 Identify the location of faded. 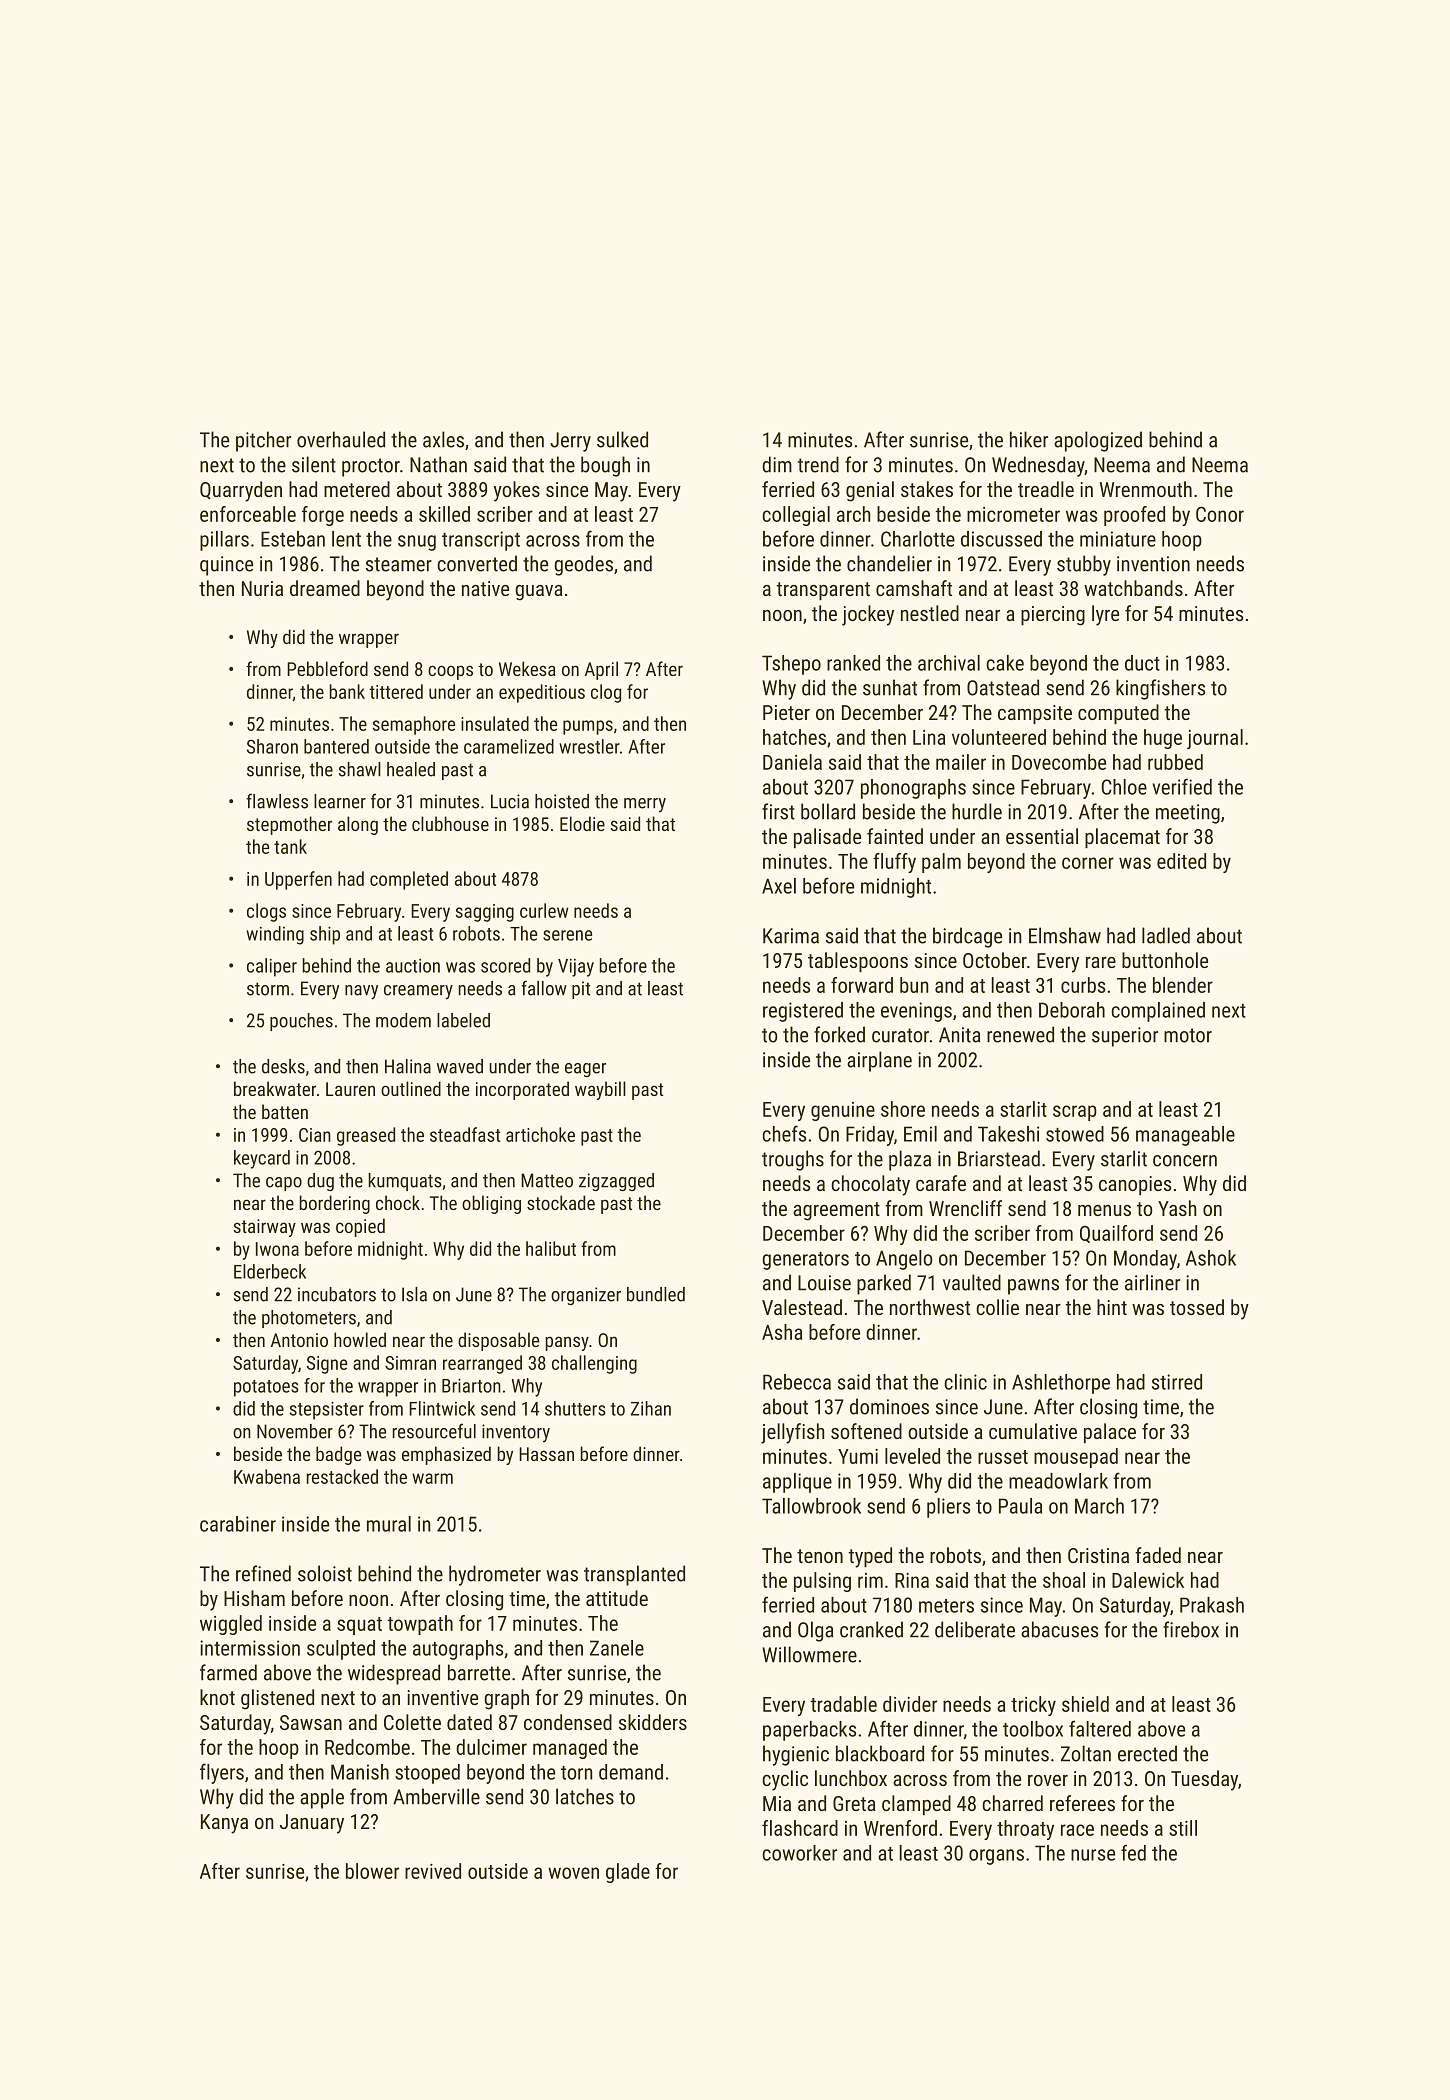
(1158, 1555).
